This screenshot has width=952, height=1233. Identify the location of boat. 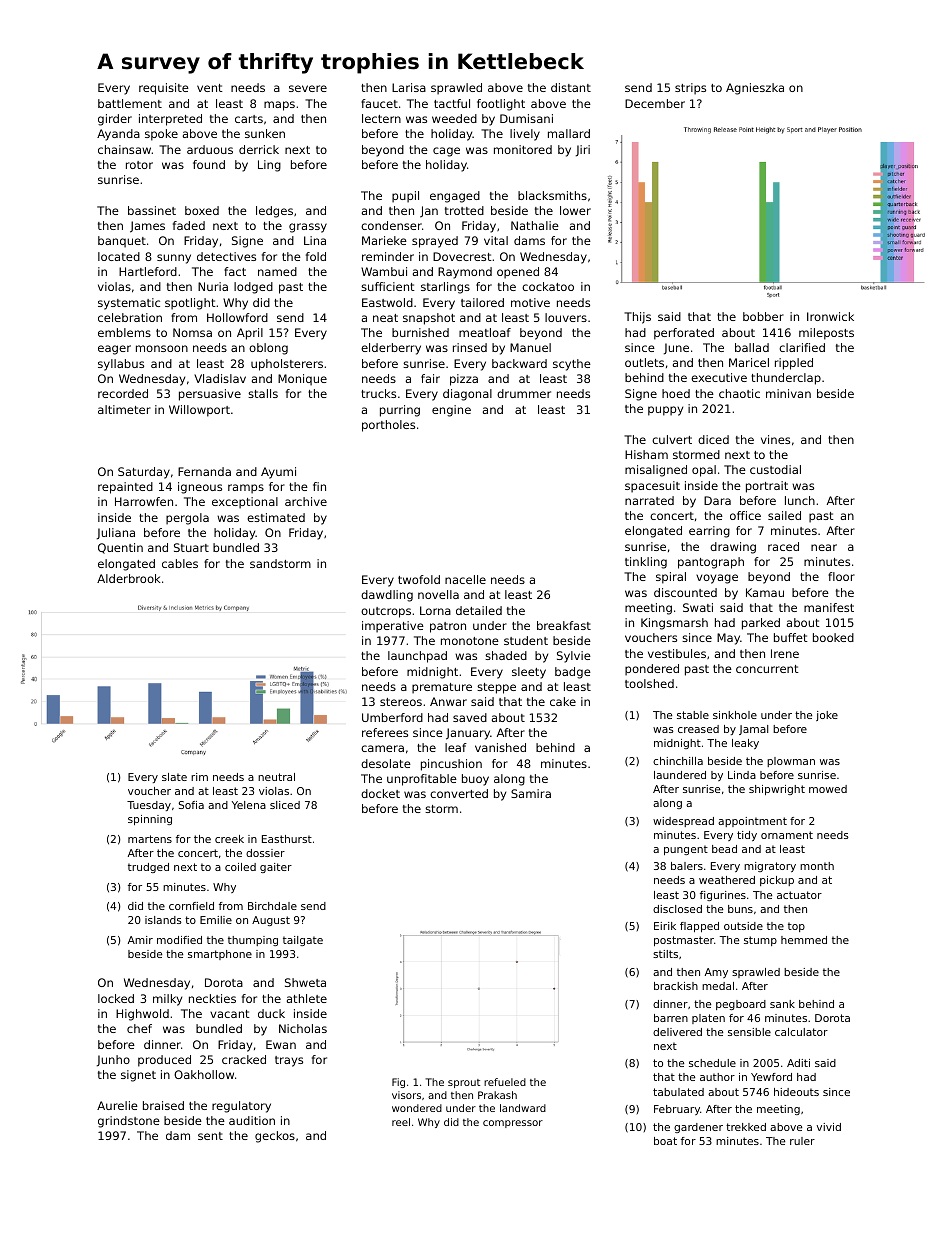
(665, 1141).
